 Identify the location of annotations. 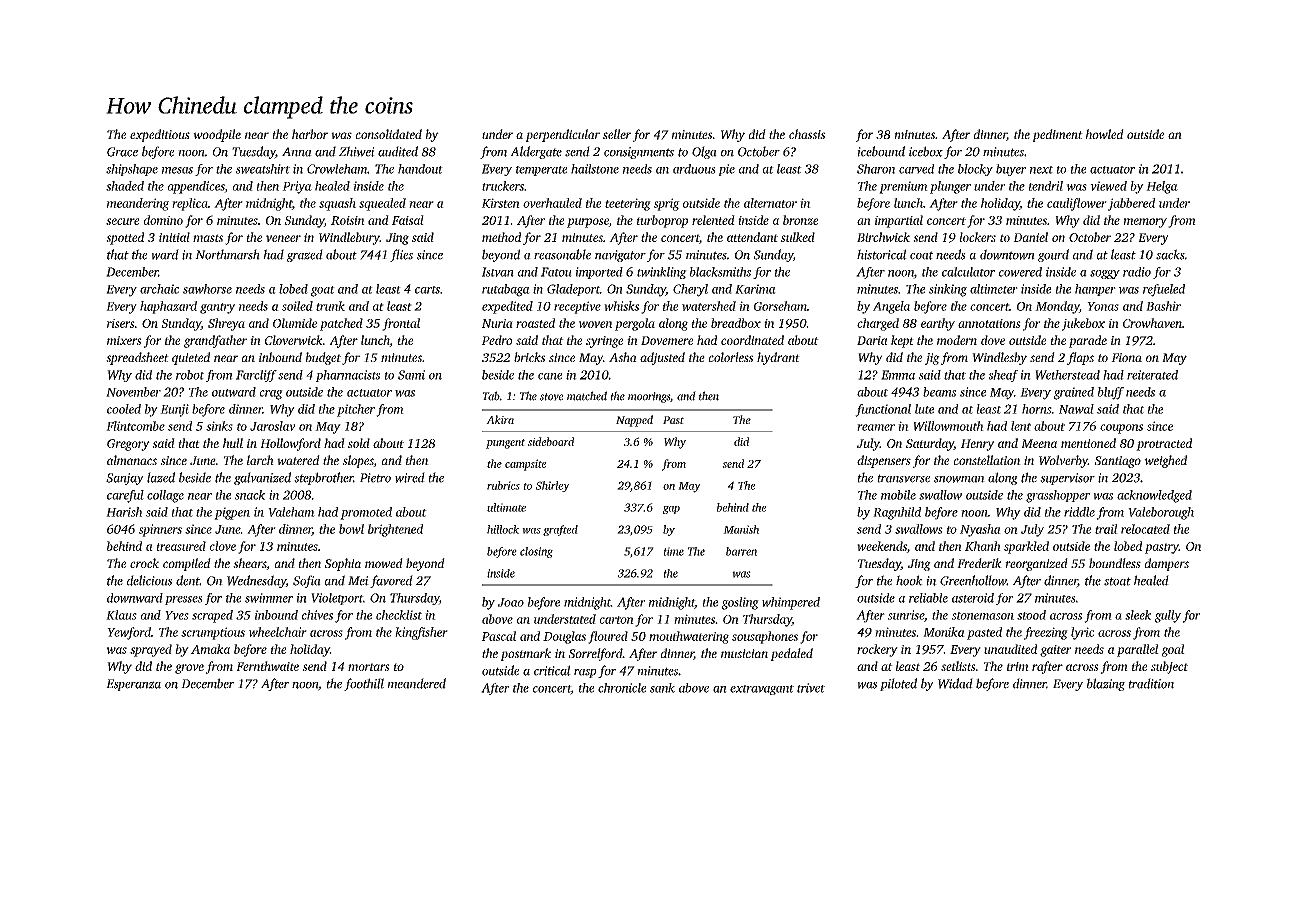
(989, 323).
